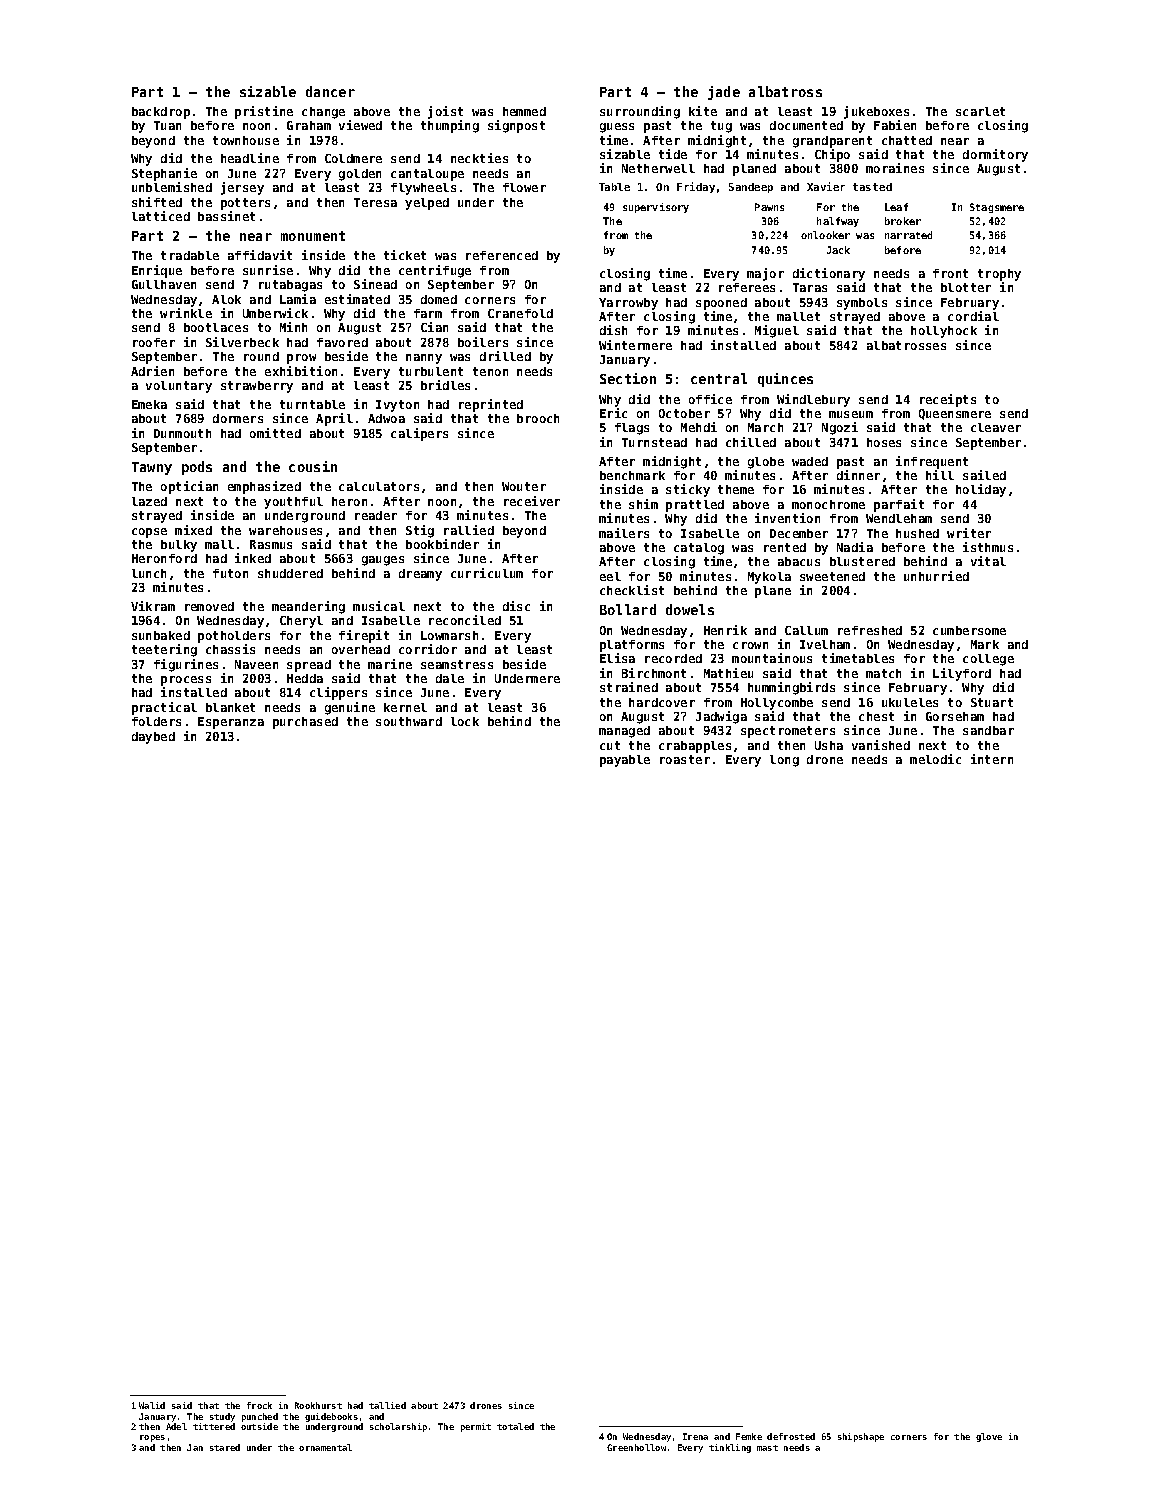  What do you see at coordinates (988, 660) in the document?
I see `college` at bounding box center [988, 660].
